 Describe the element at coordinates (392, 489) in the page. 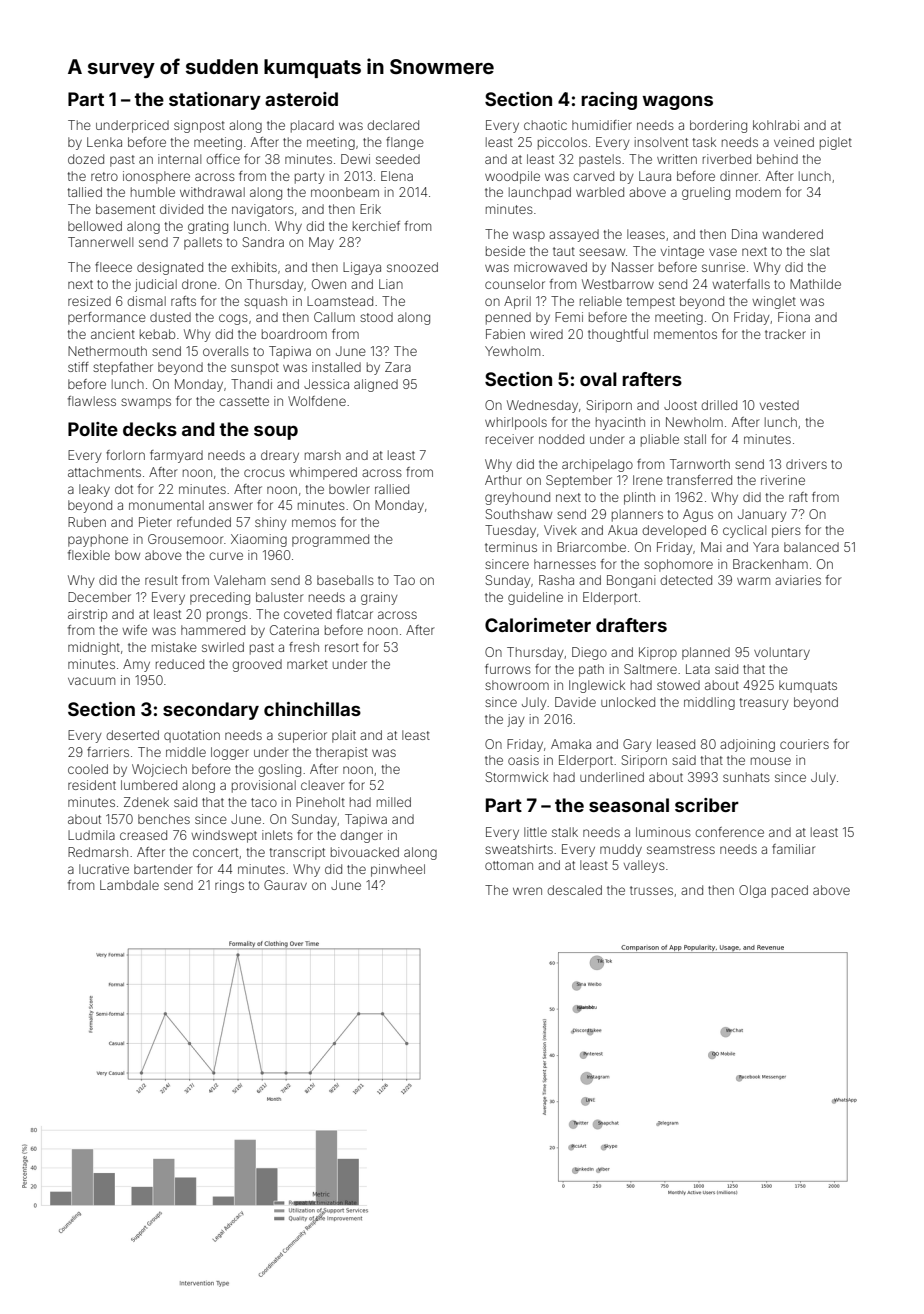

I see `rallied` at that location.
